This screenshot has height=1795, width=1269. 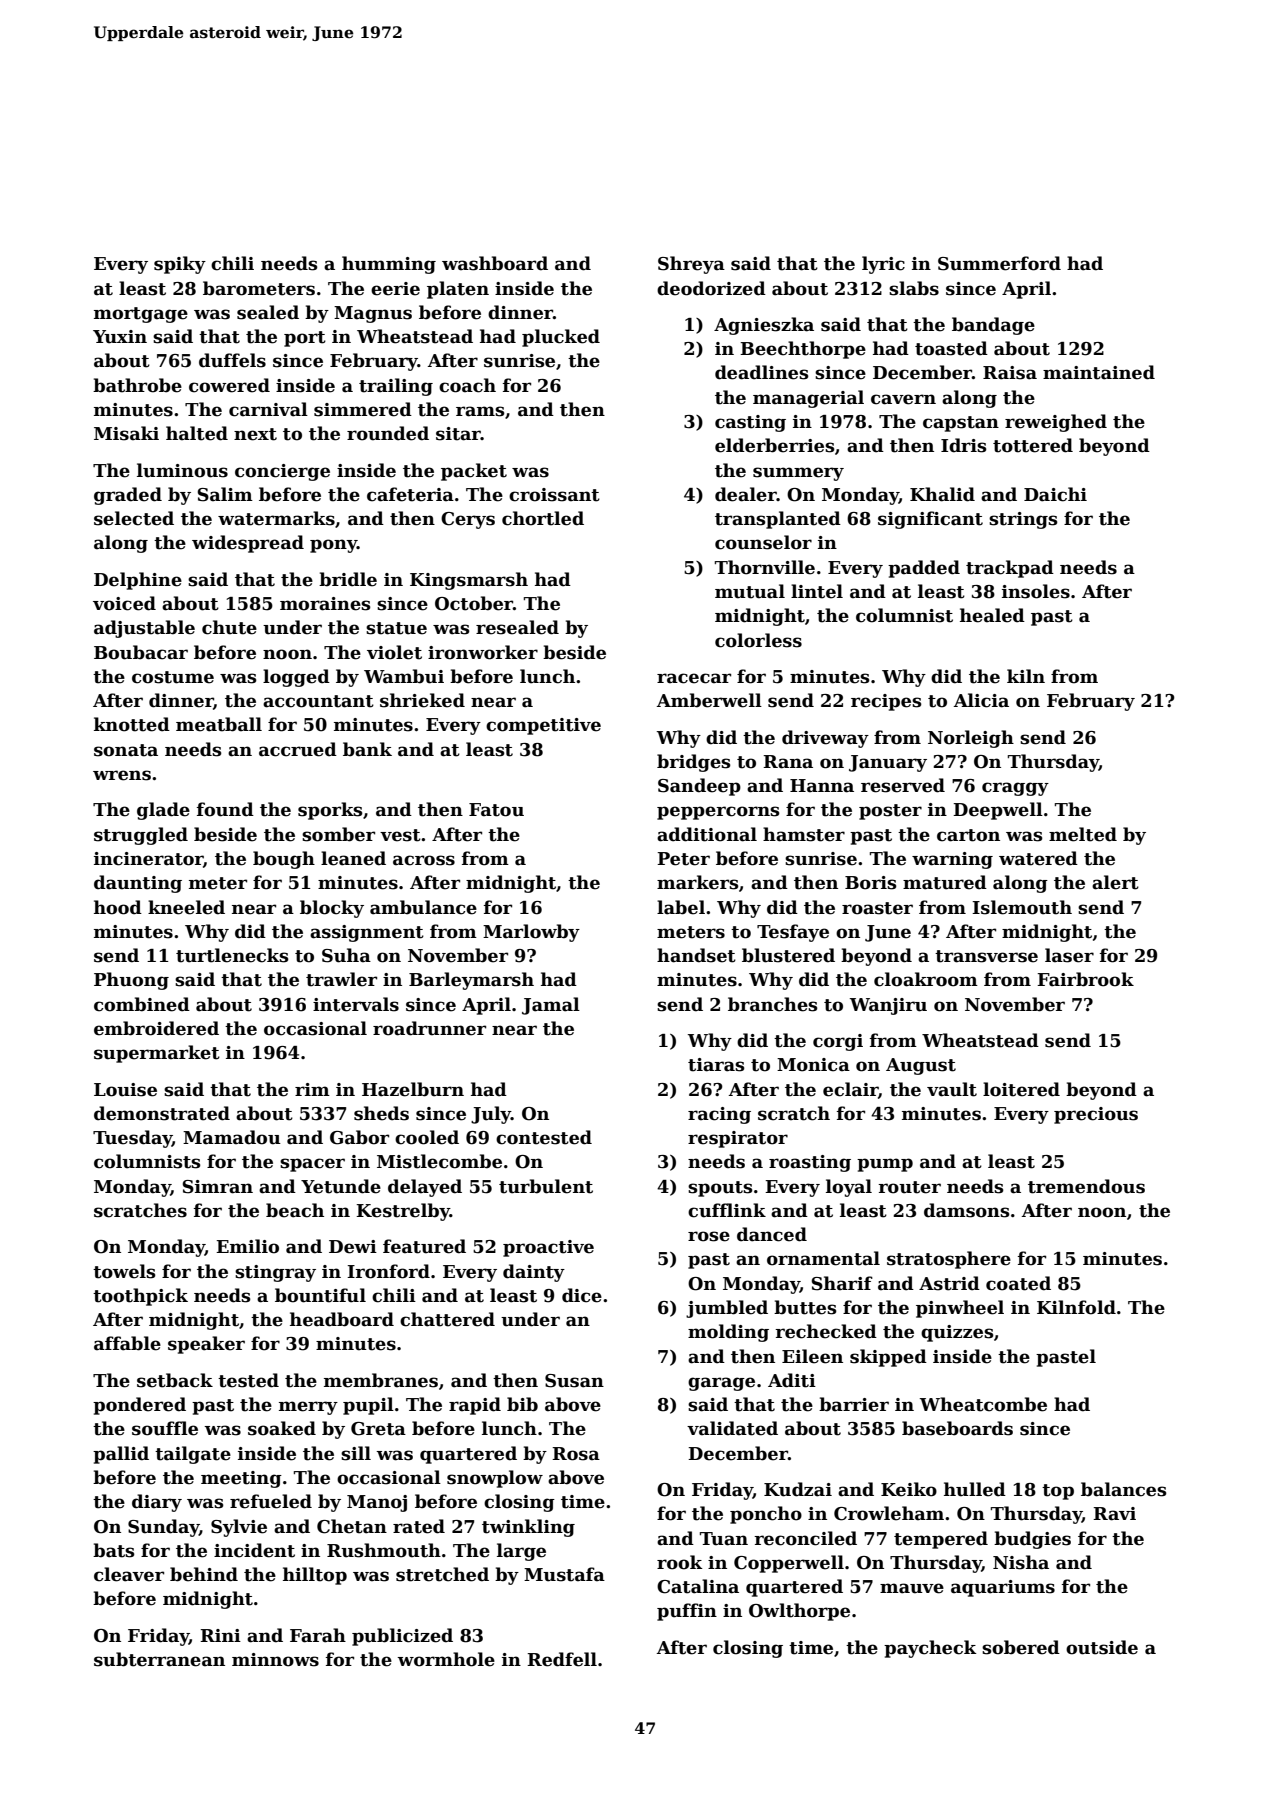 What do you see at coordinates (275, 1660) in the screenshot?
I see `minnows` at bounding box center [275, 1660].
